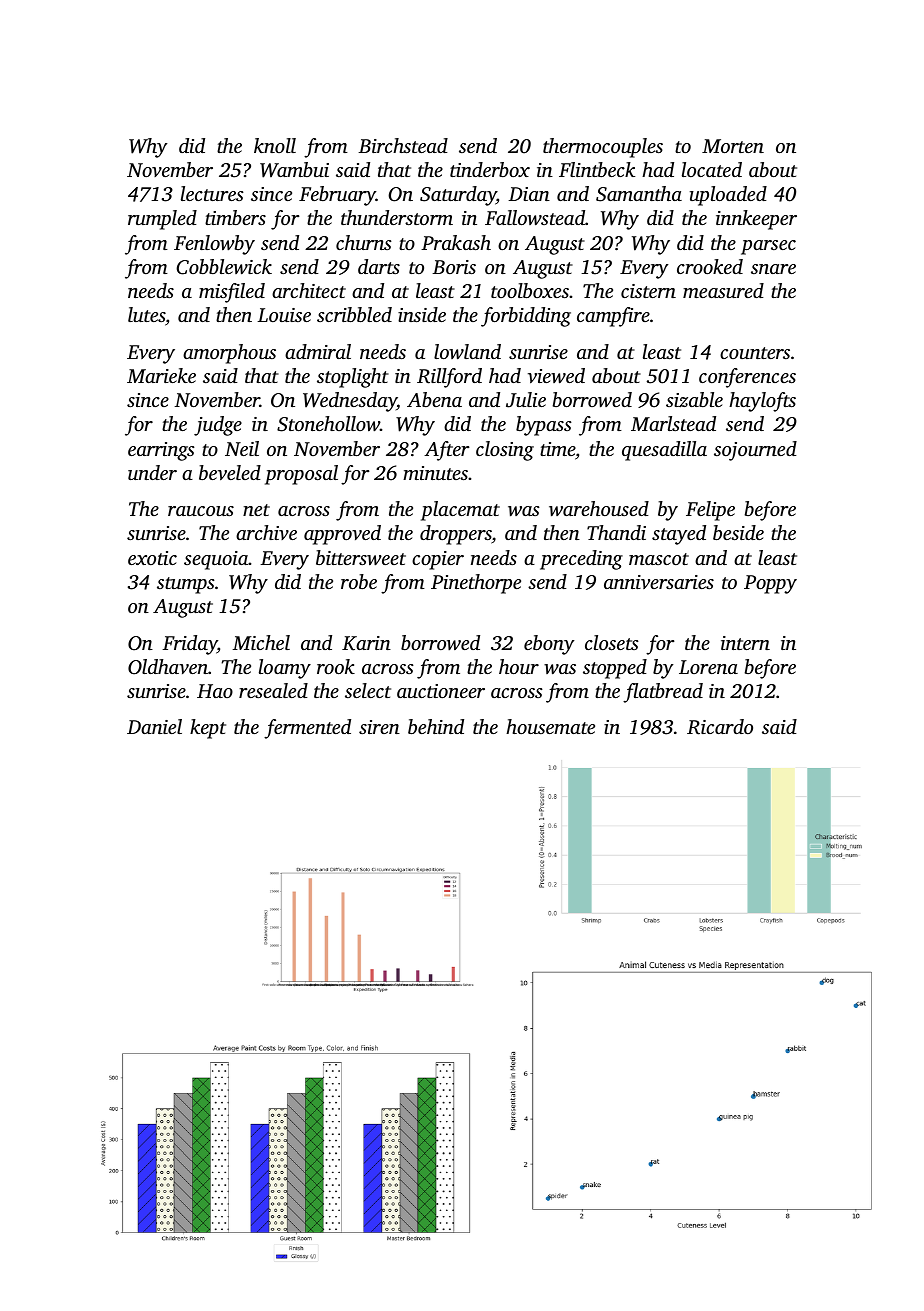 This screenshot has height=1311, width=924. I want to click on robe, so click(359, 581).
